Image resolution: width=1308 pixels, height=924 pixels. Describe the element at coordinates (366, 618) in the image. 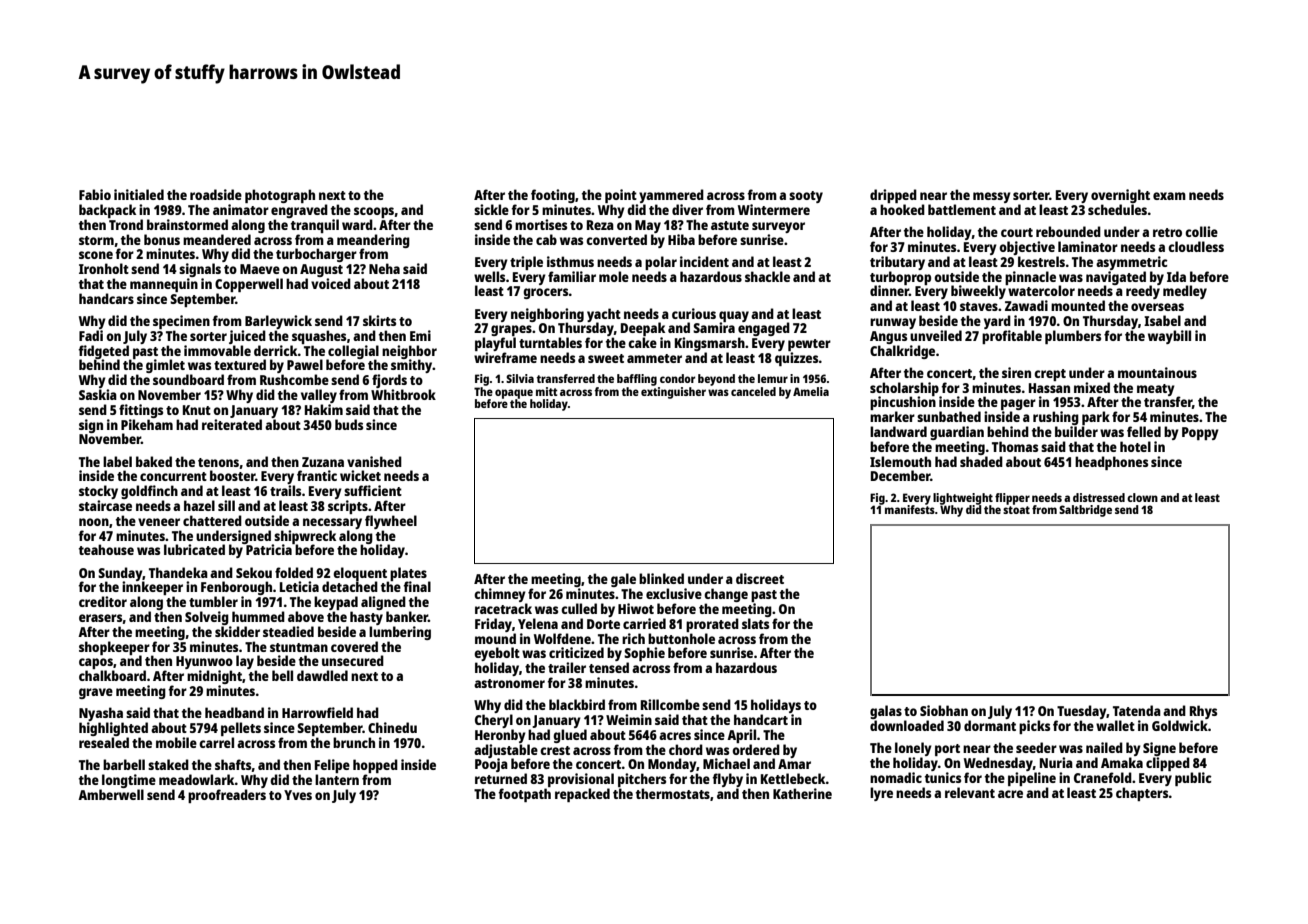

I see `hasty` at that location.
